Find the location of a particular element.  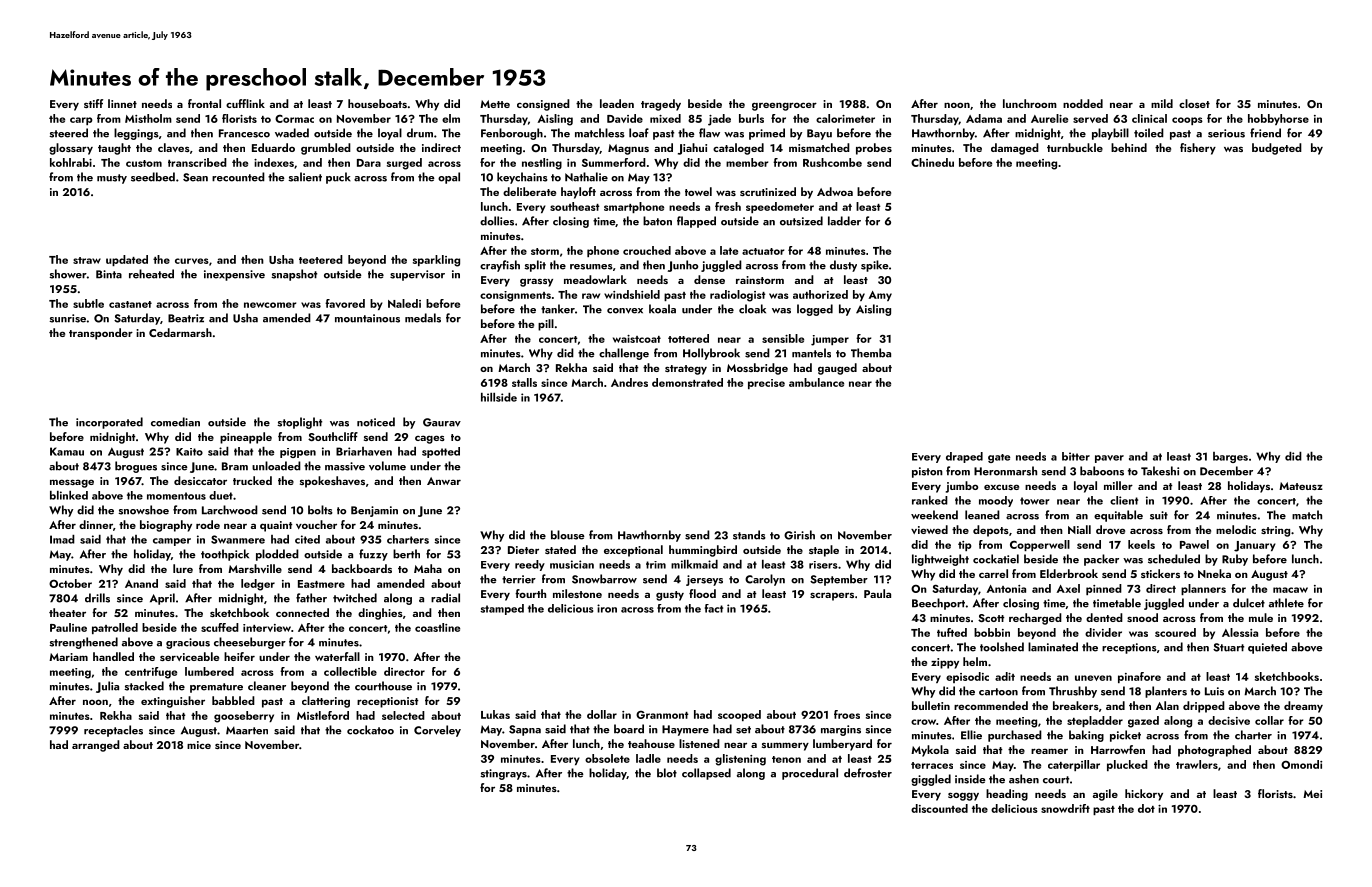

mountainous is located at coordinates (367, 318).
